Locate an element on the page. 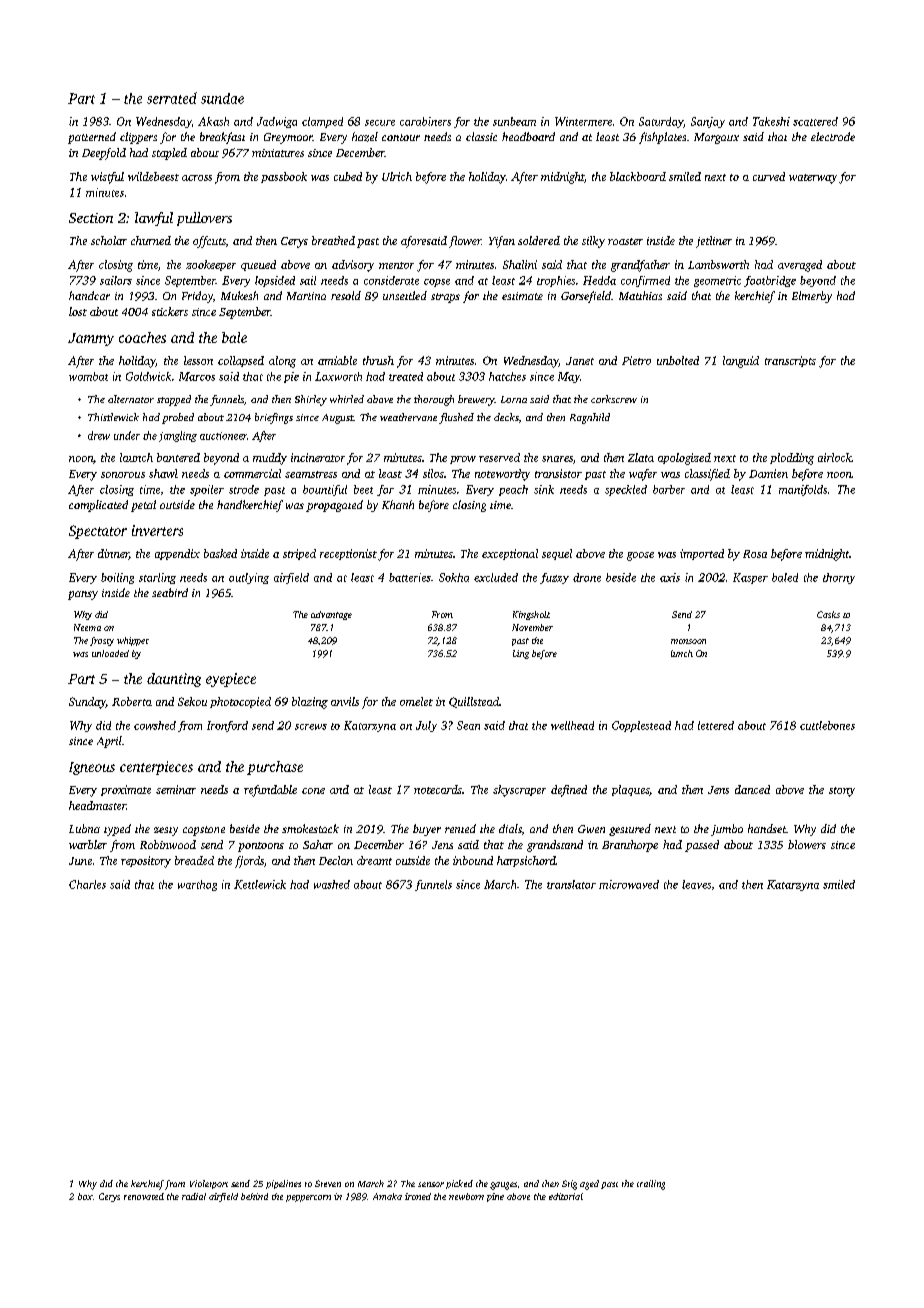  Violetport is located at coordinates (209, 1184).
